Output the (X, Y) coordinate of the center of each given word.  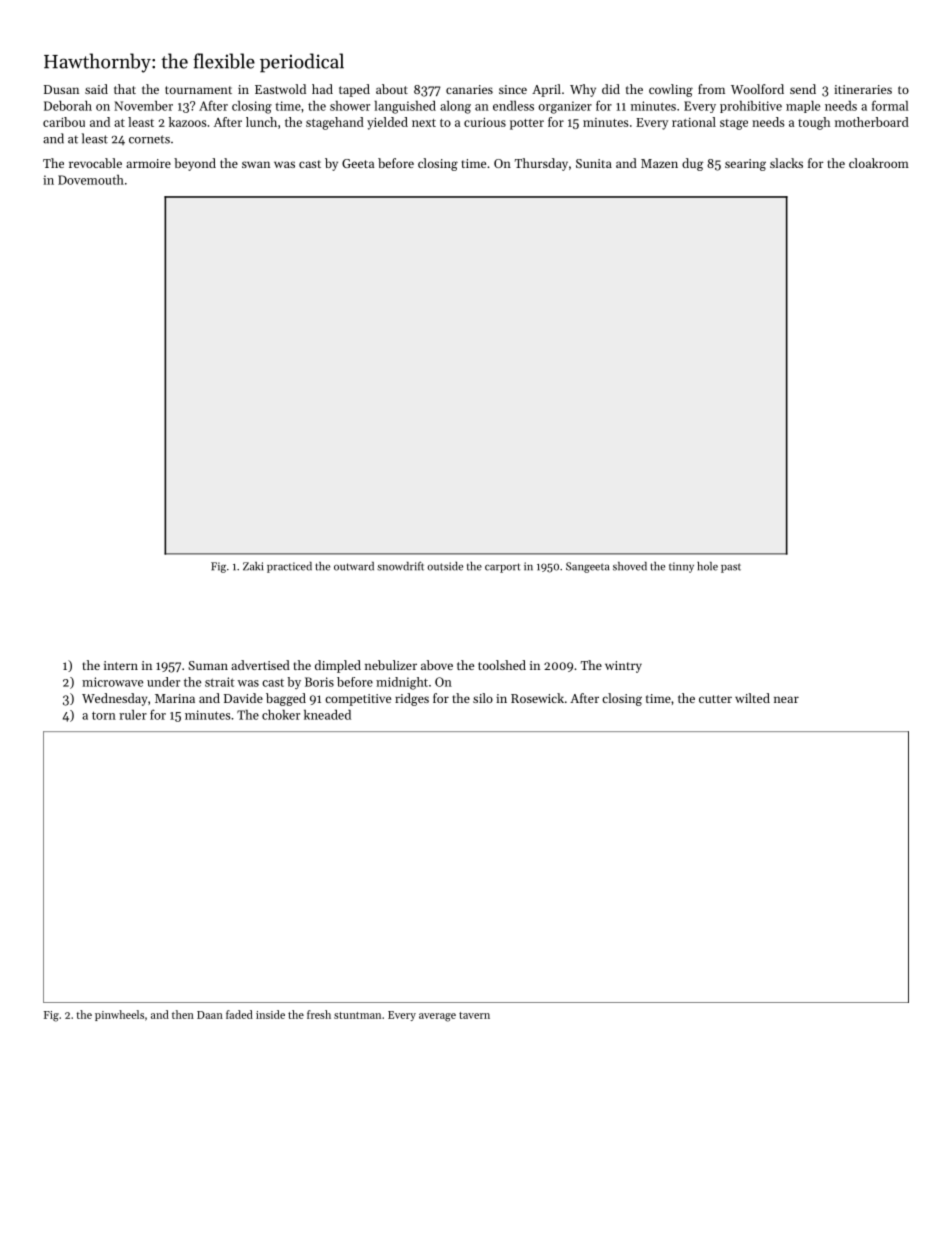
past (731, 568)
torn (104, 715)
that (125, 89)
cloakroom (879, 163)
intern (121, 665)
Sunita (594, 163)
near (786, 699)
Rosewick (537, 698)
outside (445, 566)
